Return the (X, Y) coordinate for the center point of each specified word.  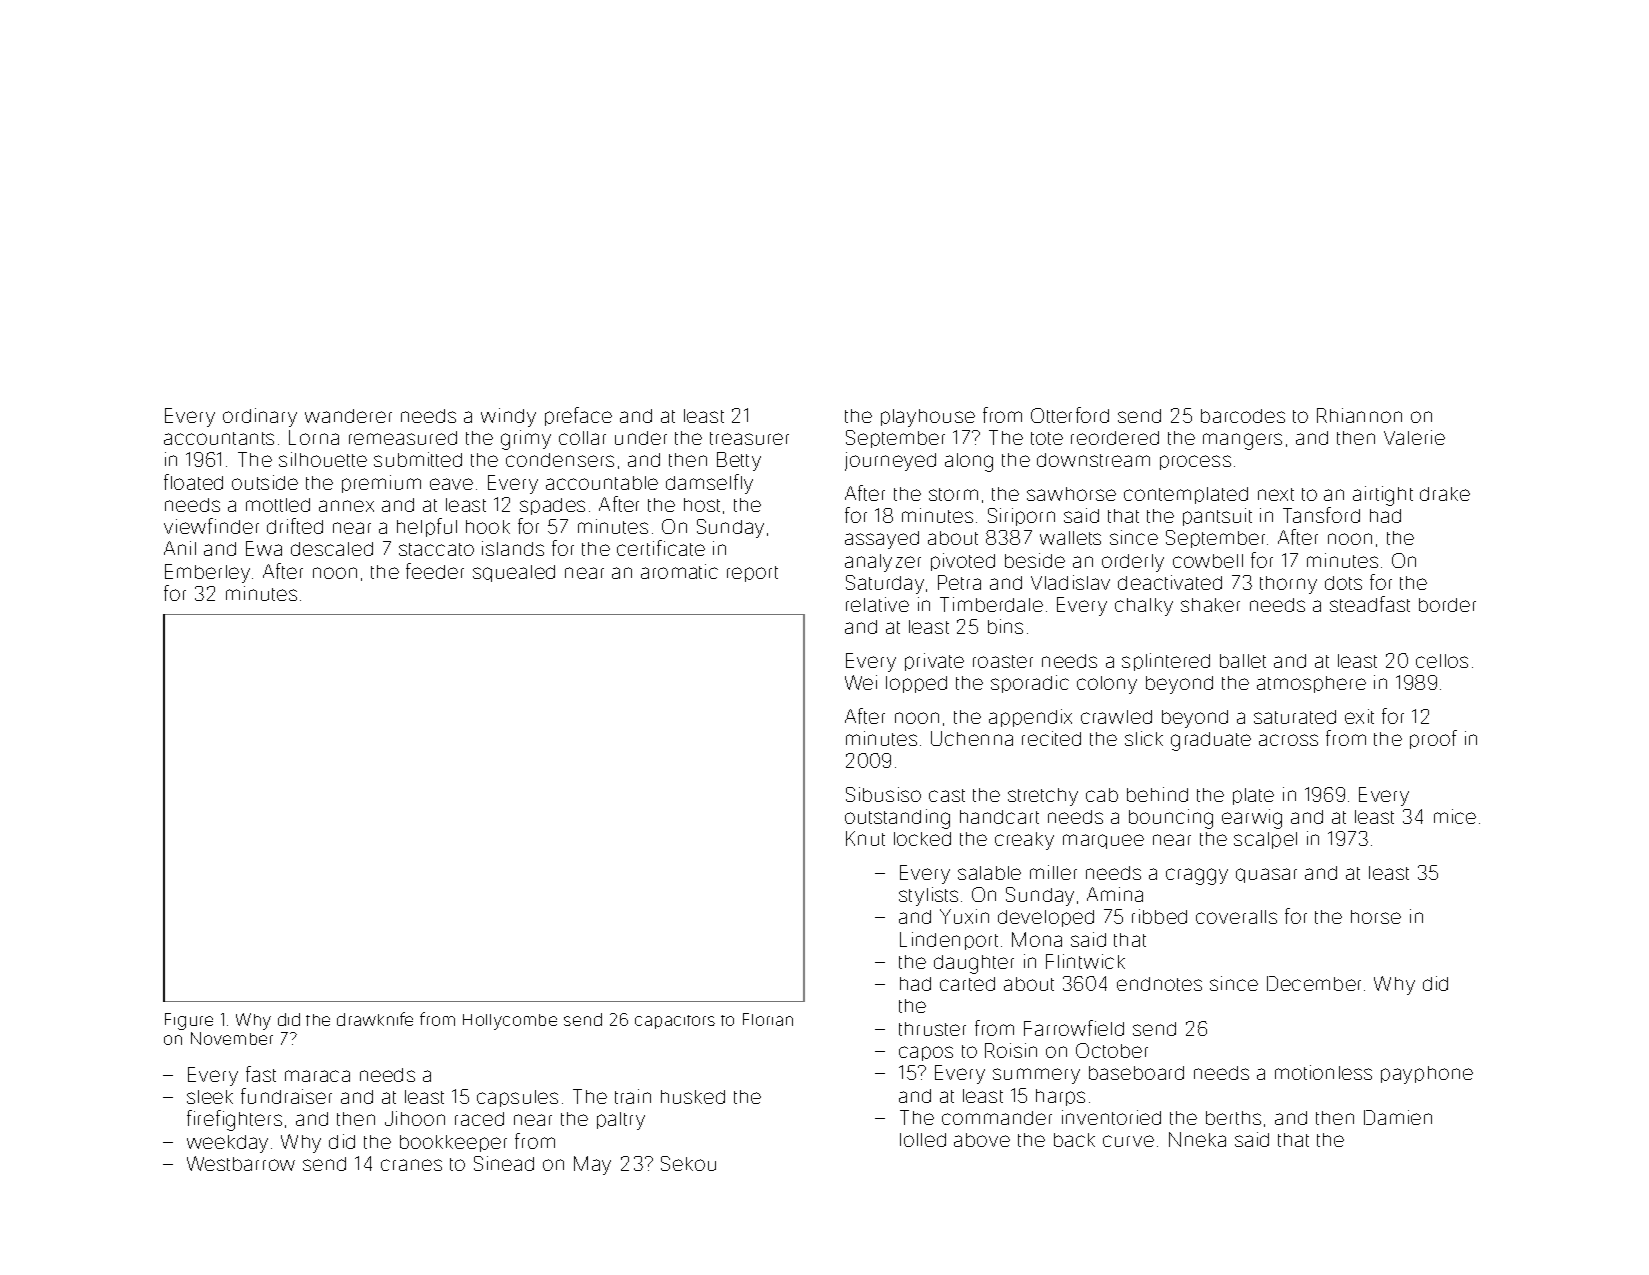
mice (1455, 816)
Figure (189, 1021)
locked (922, 839)
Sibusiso (883, 794)
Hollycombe (510, 1022)
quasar (1266, 875)
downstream (1093, 460)
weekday (227, 1144)
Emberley (207, 573)
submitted (418, 459)
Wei (861, 682)
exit (1359, 716)
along (969, 462)
